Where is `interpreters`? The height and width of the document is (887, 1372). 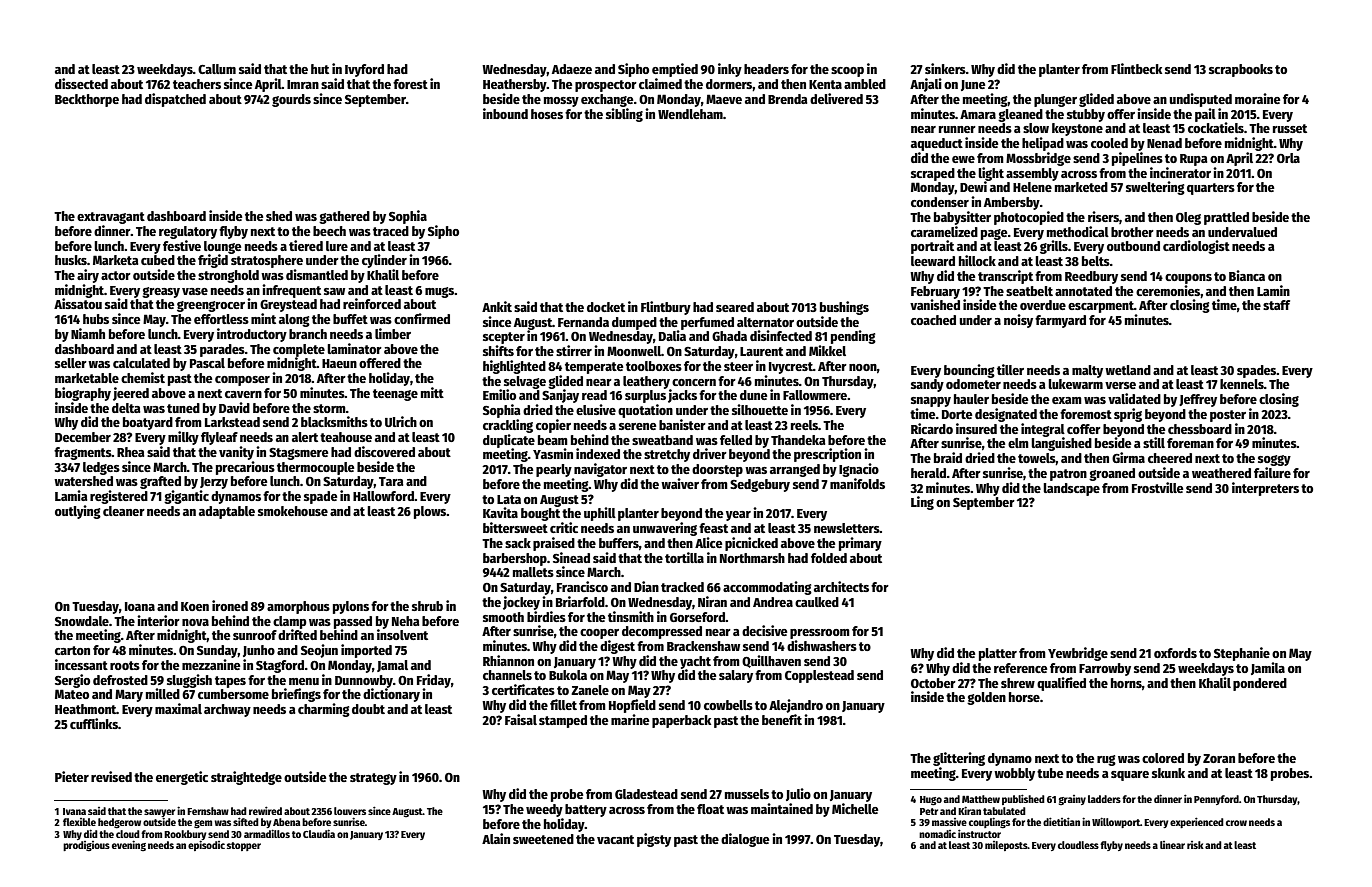
interpreters is located at coordinates (1265, 489).
